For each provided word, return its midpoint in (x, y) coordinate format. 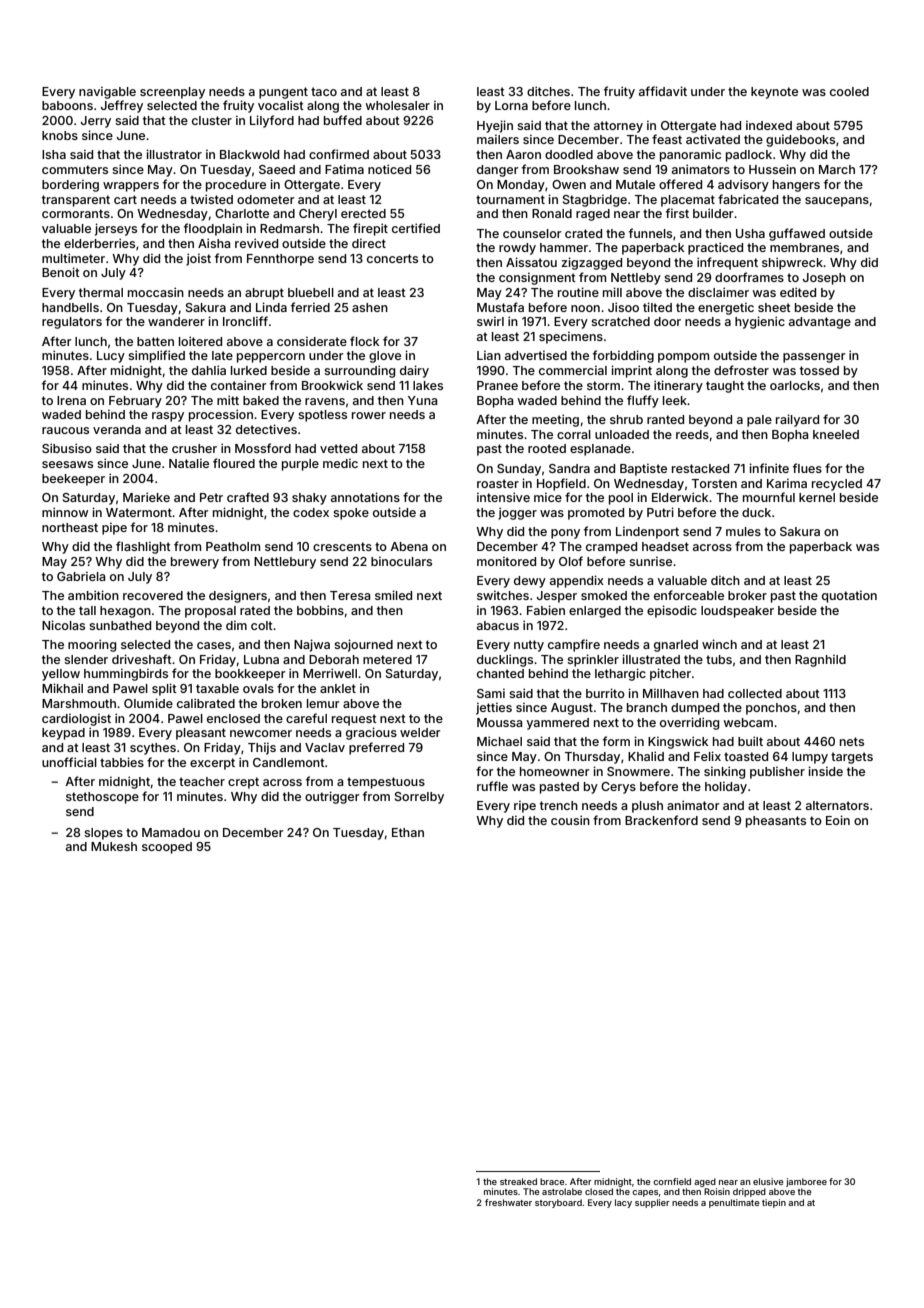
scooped (167, 848)
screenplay (172, 93)
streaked (518, 1181)
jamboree (806, 1182)
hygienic (760, 322)
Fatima (344, 169)
